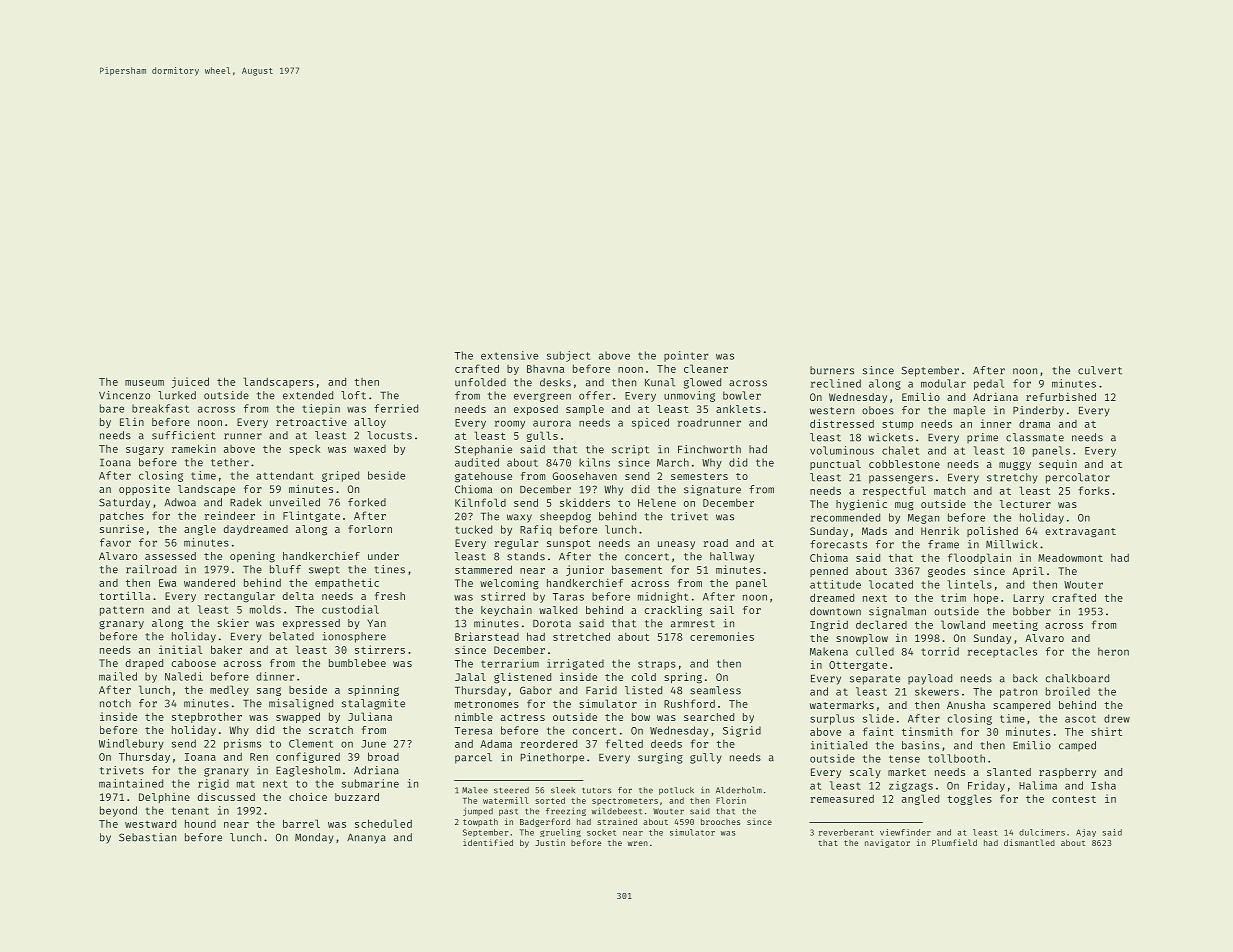 The width and height of the page is (1233, 952). I want to click on reverberant, so click(846, 832).
